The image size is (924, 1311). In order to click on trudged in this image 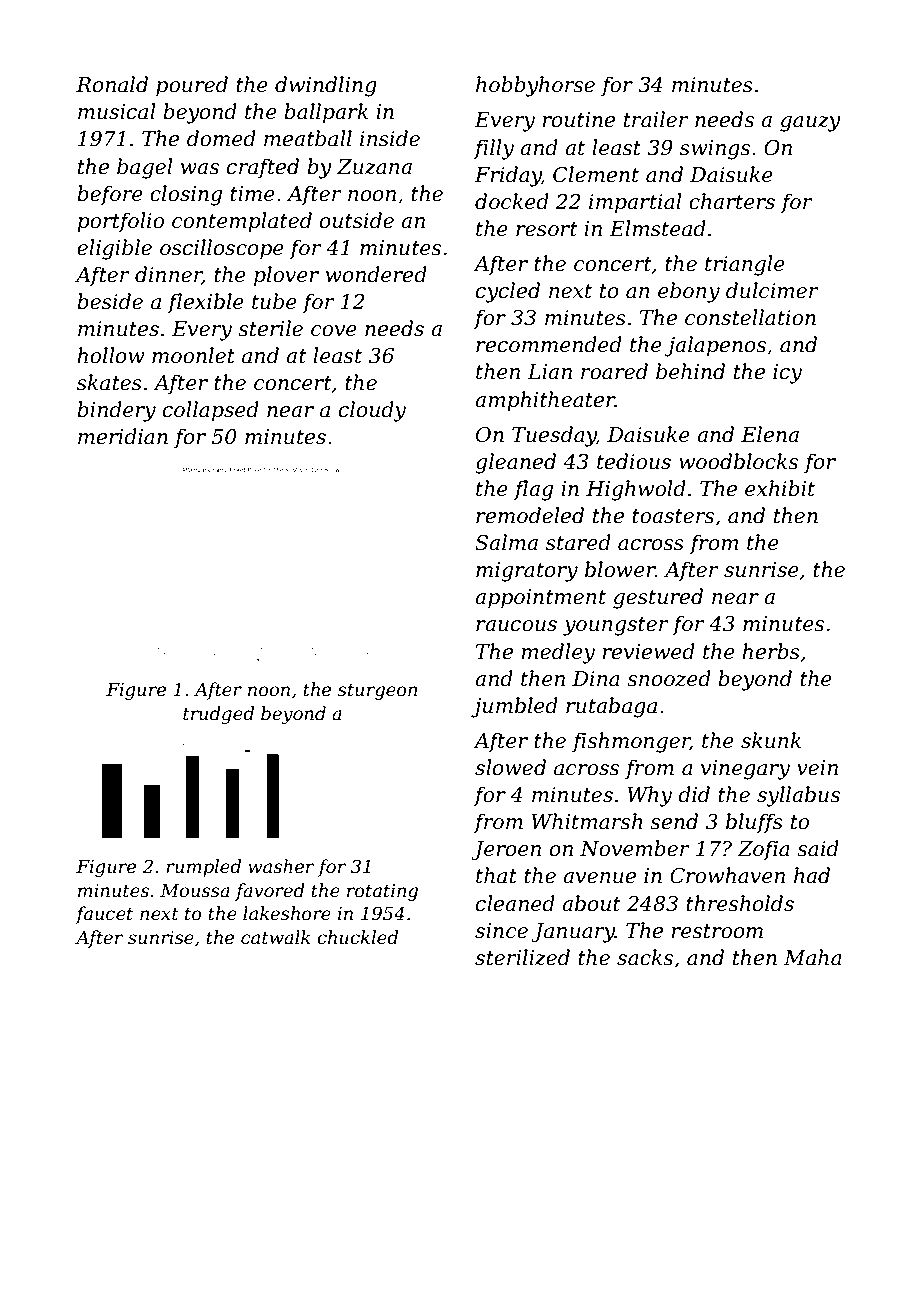, I will do `click(218, 715)`.
